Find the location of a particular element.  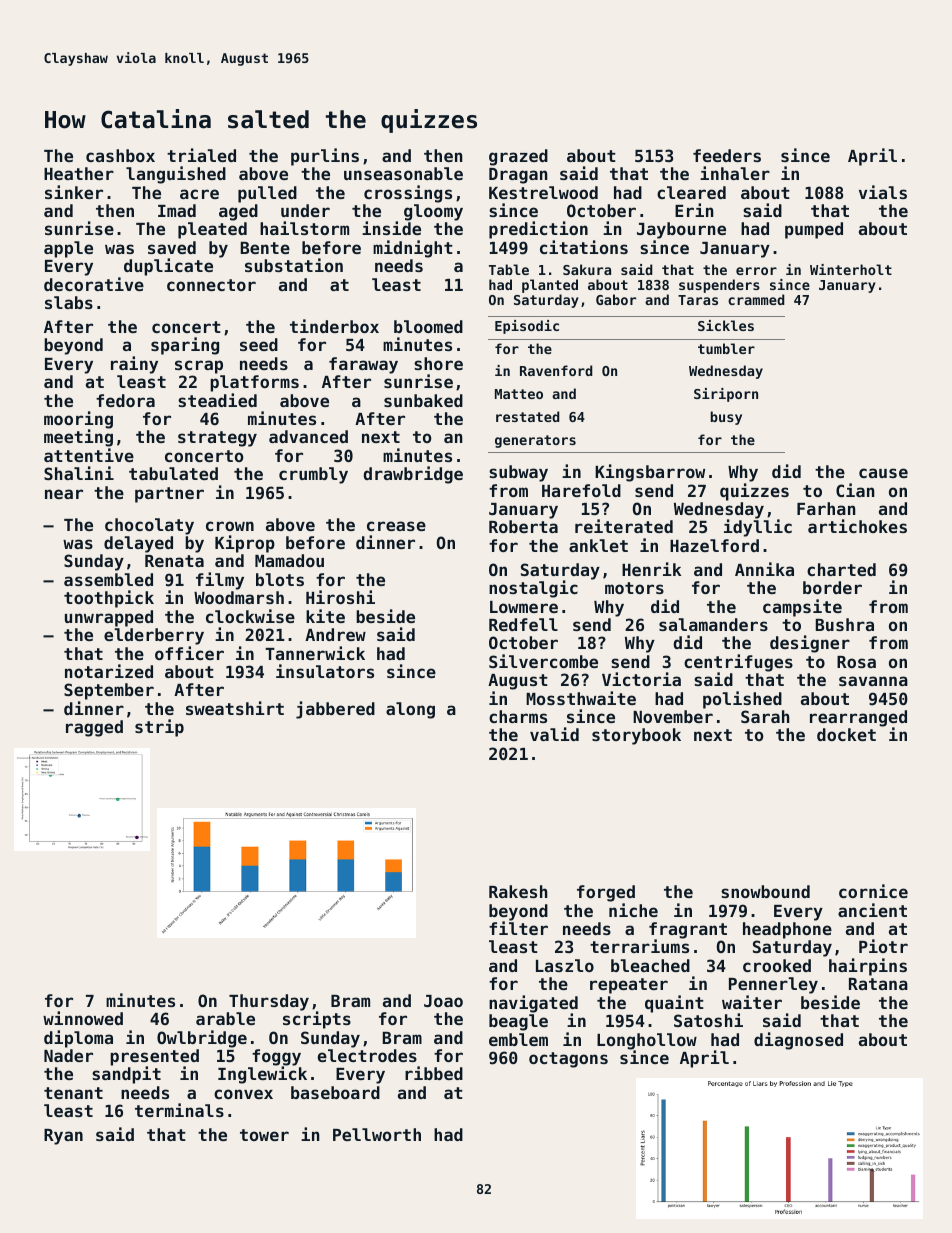

unwrapped is located at coordinates (109, 618).
